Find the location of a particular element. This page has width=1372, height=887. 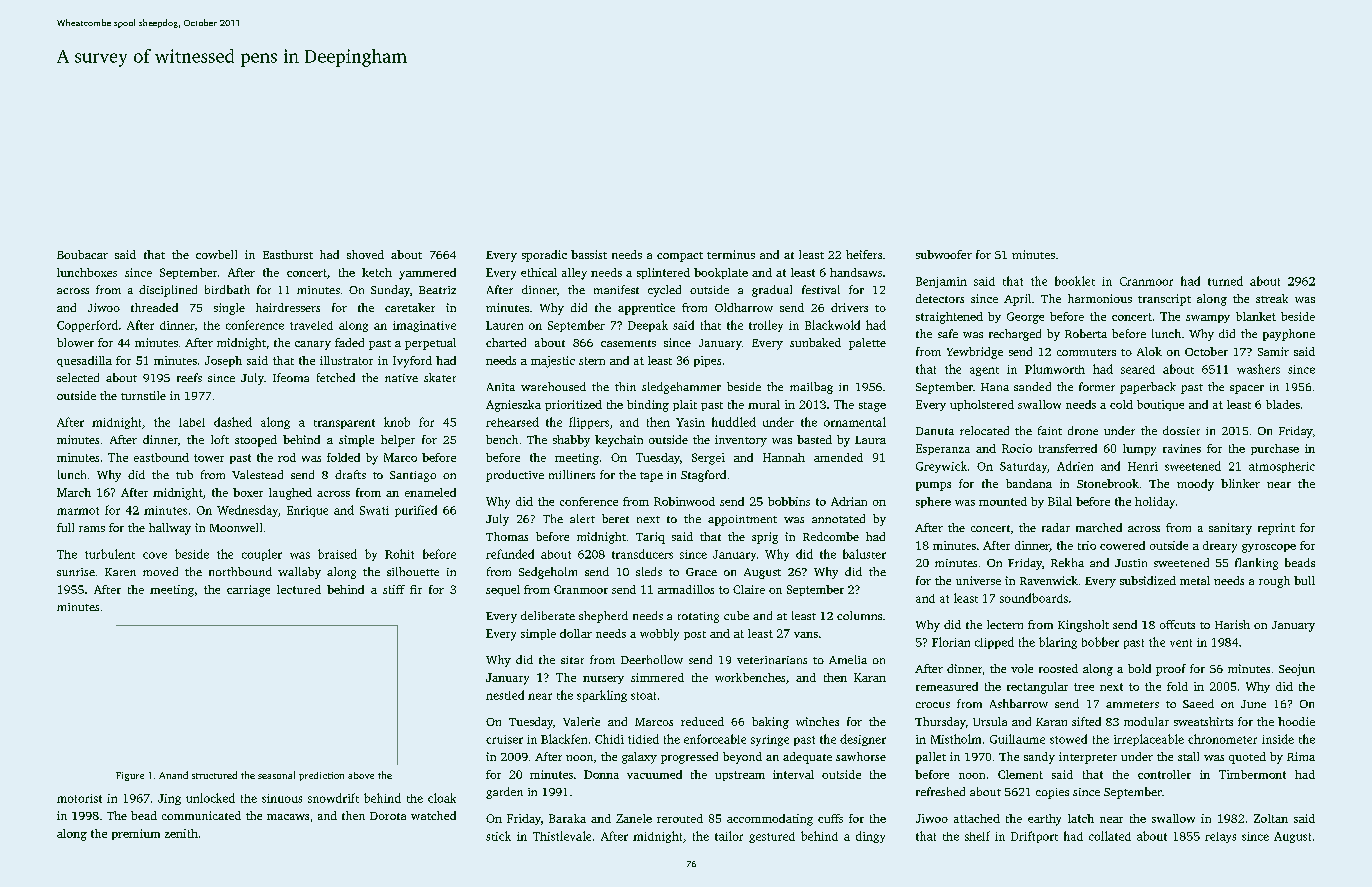

turned is located at coordinates (1225, 281).
